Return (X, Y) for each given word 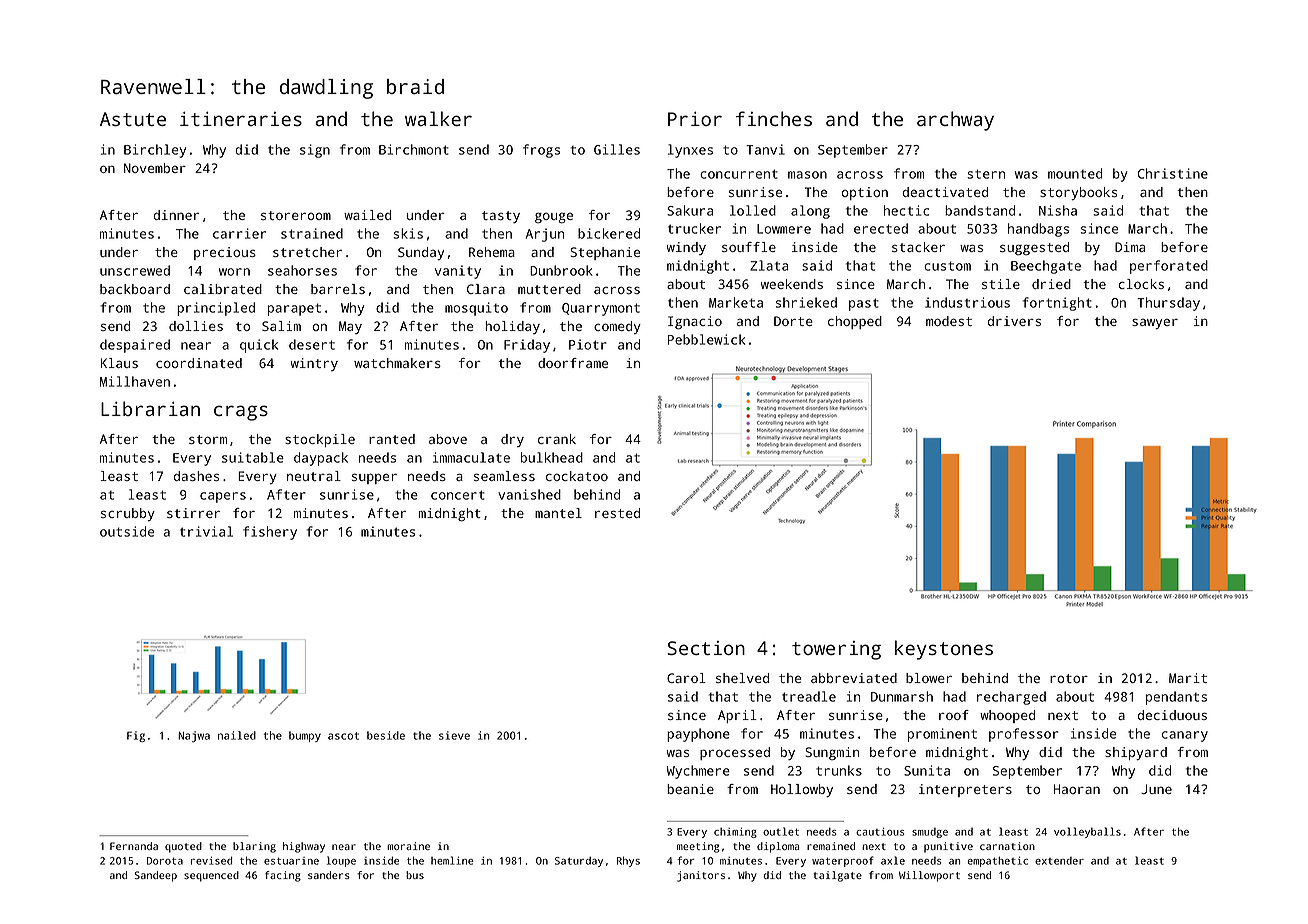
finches (774, 118)
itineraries (241, 119)
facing (283, 876)
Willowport (929, 876)
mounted (1075, 173)
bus (415, 875)
